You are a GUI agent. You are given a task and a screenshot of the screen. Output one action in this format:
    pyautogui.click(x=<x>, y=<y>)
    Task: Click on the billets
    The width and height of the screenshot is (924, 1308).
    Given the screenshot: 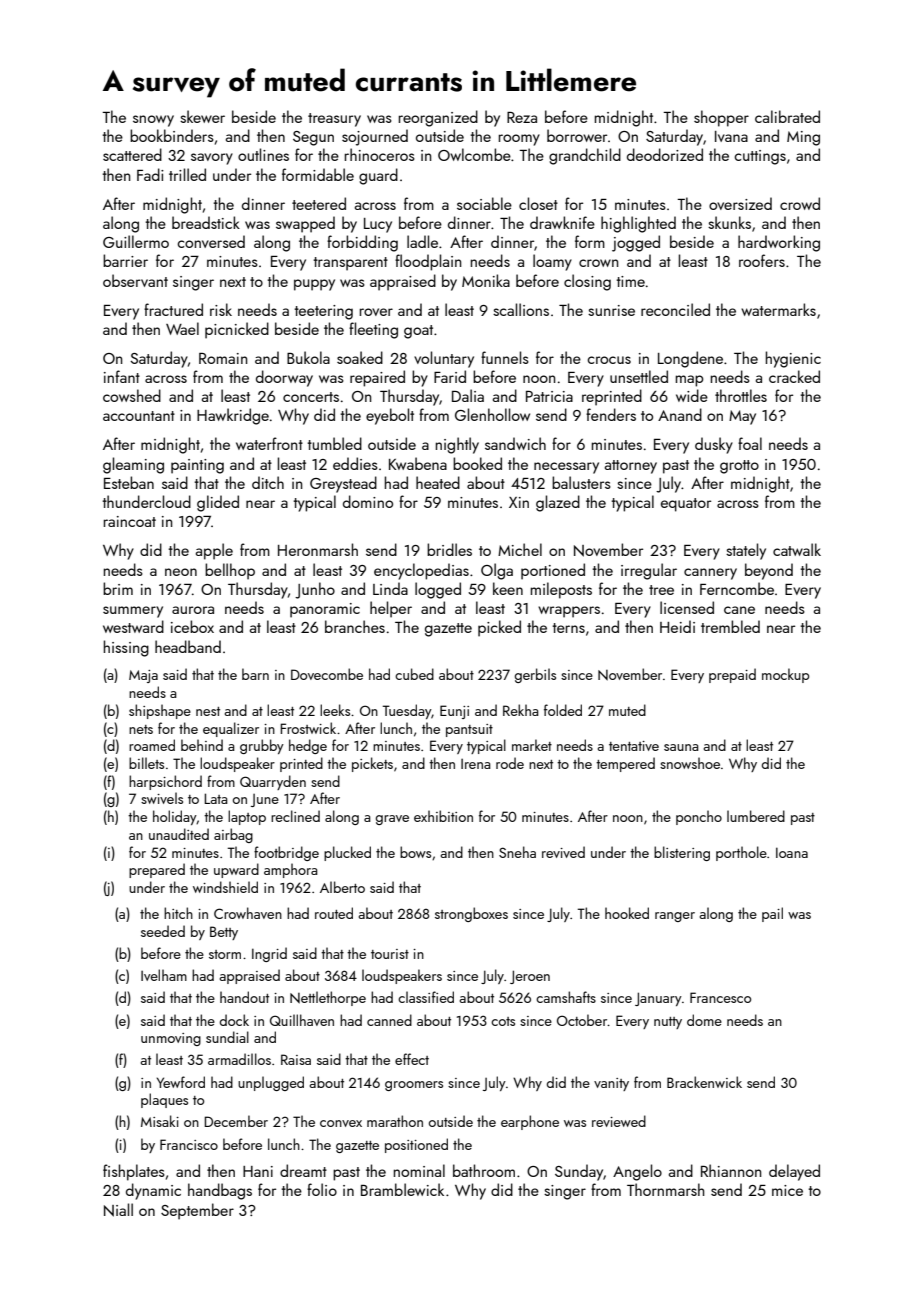 What is the action you would take?
    pyautogui.click(x=146, y=763)
